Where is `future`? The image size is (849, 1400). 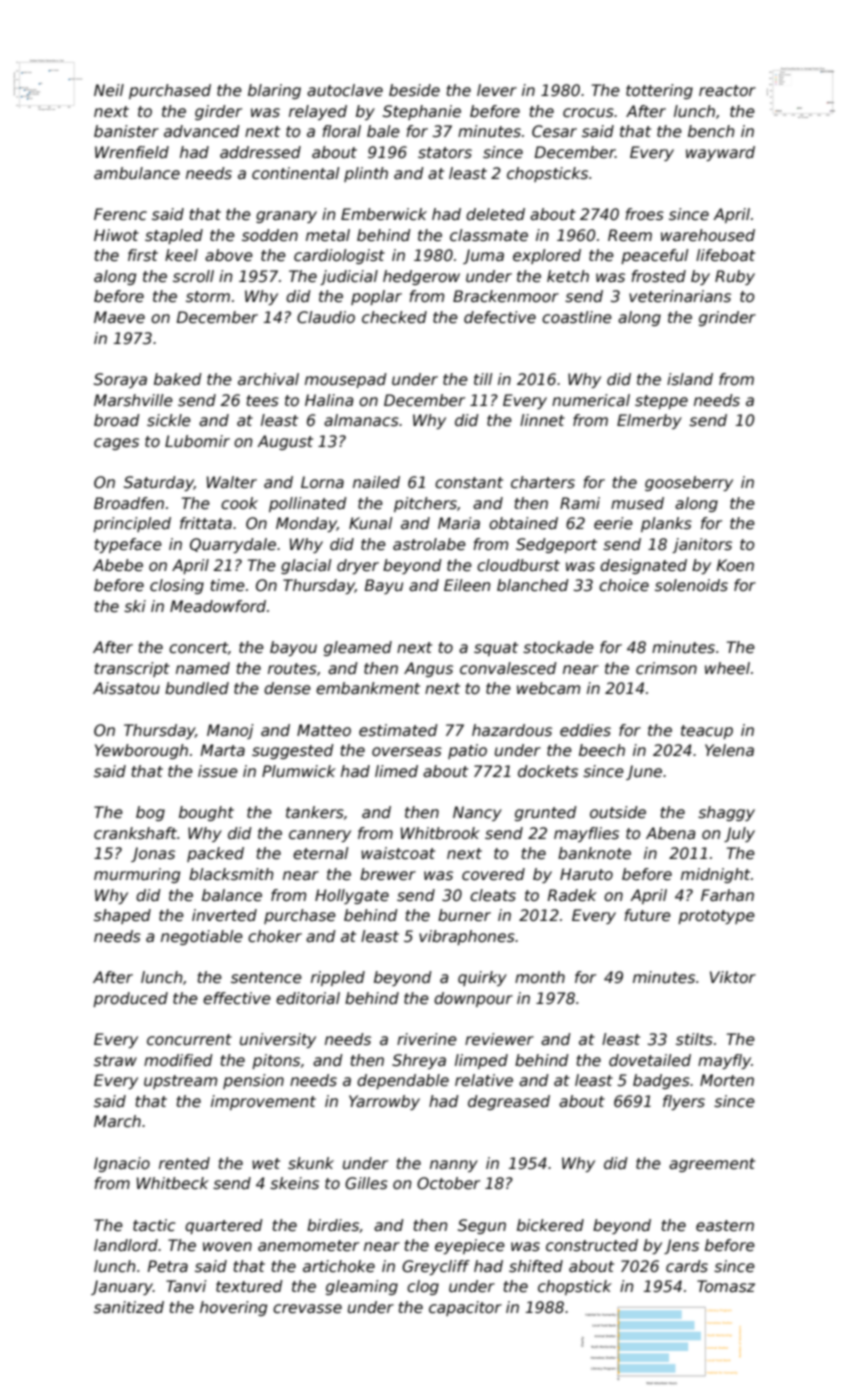 future is located at coordinates (647, 915).
